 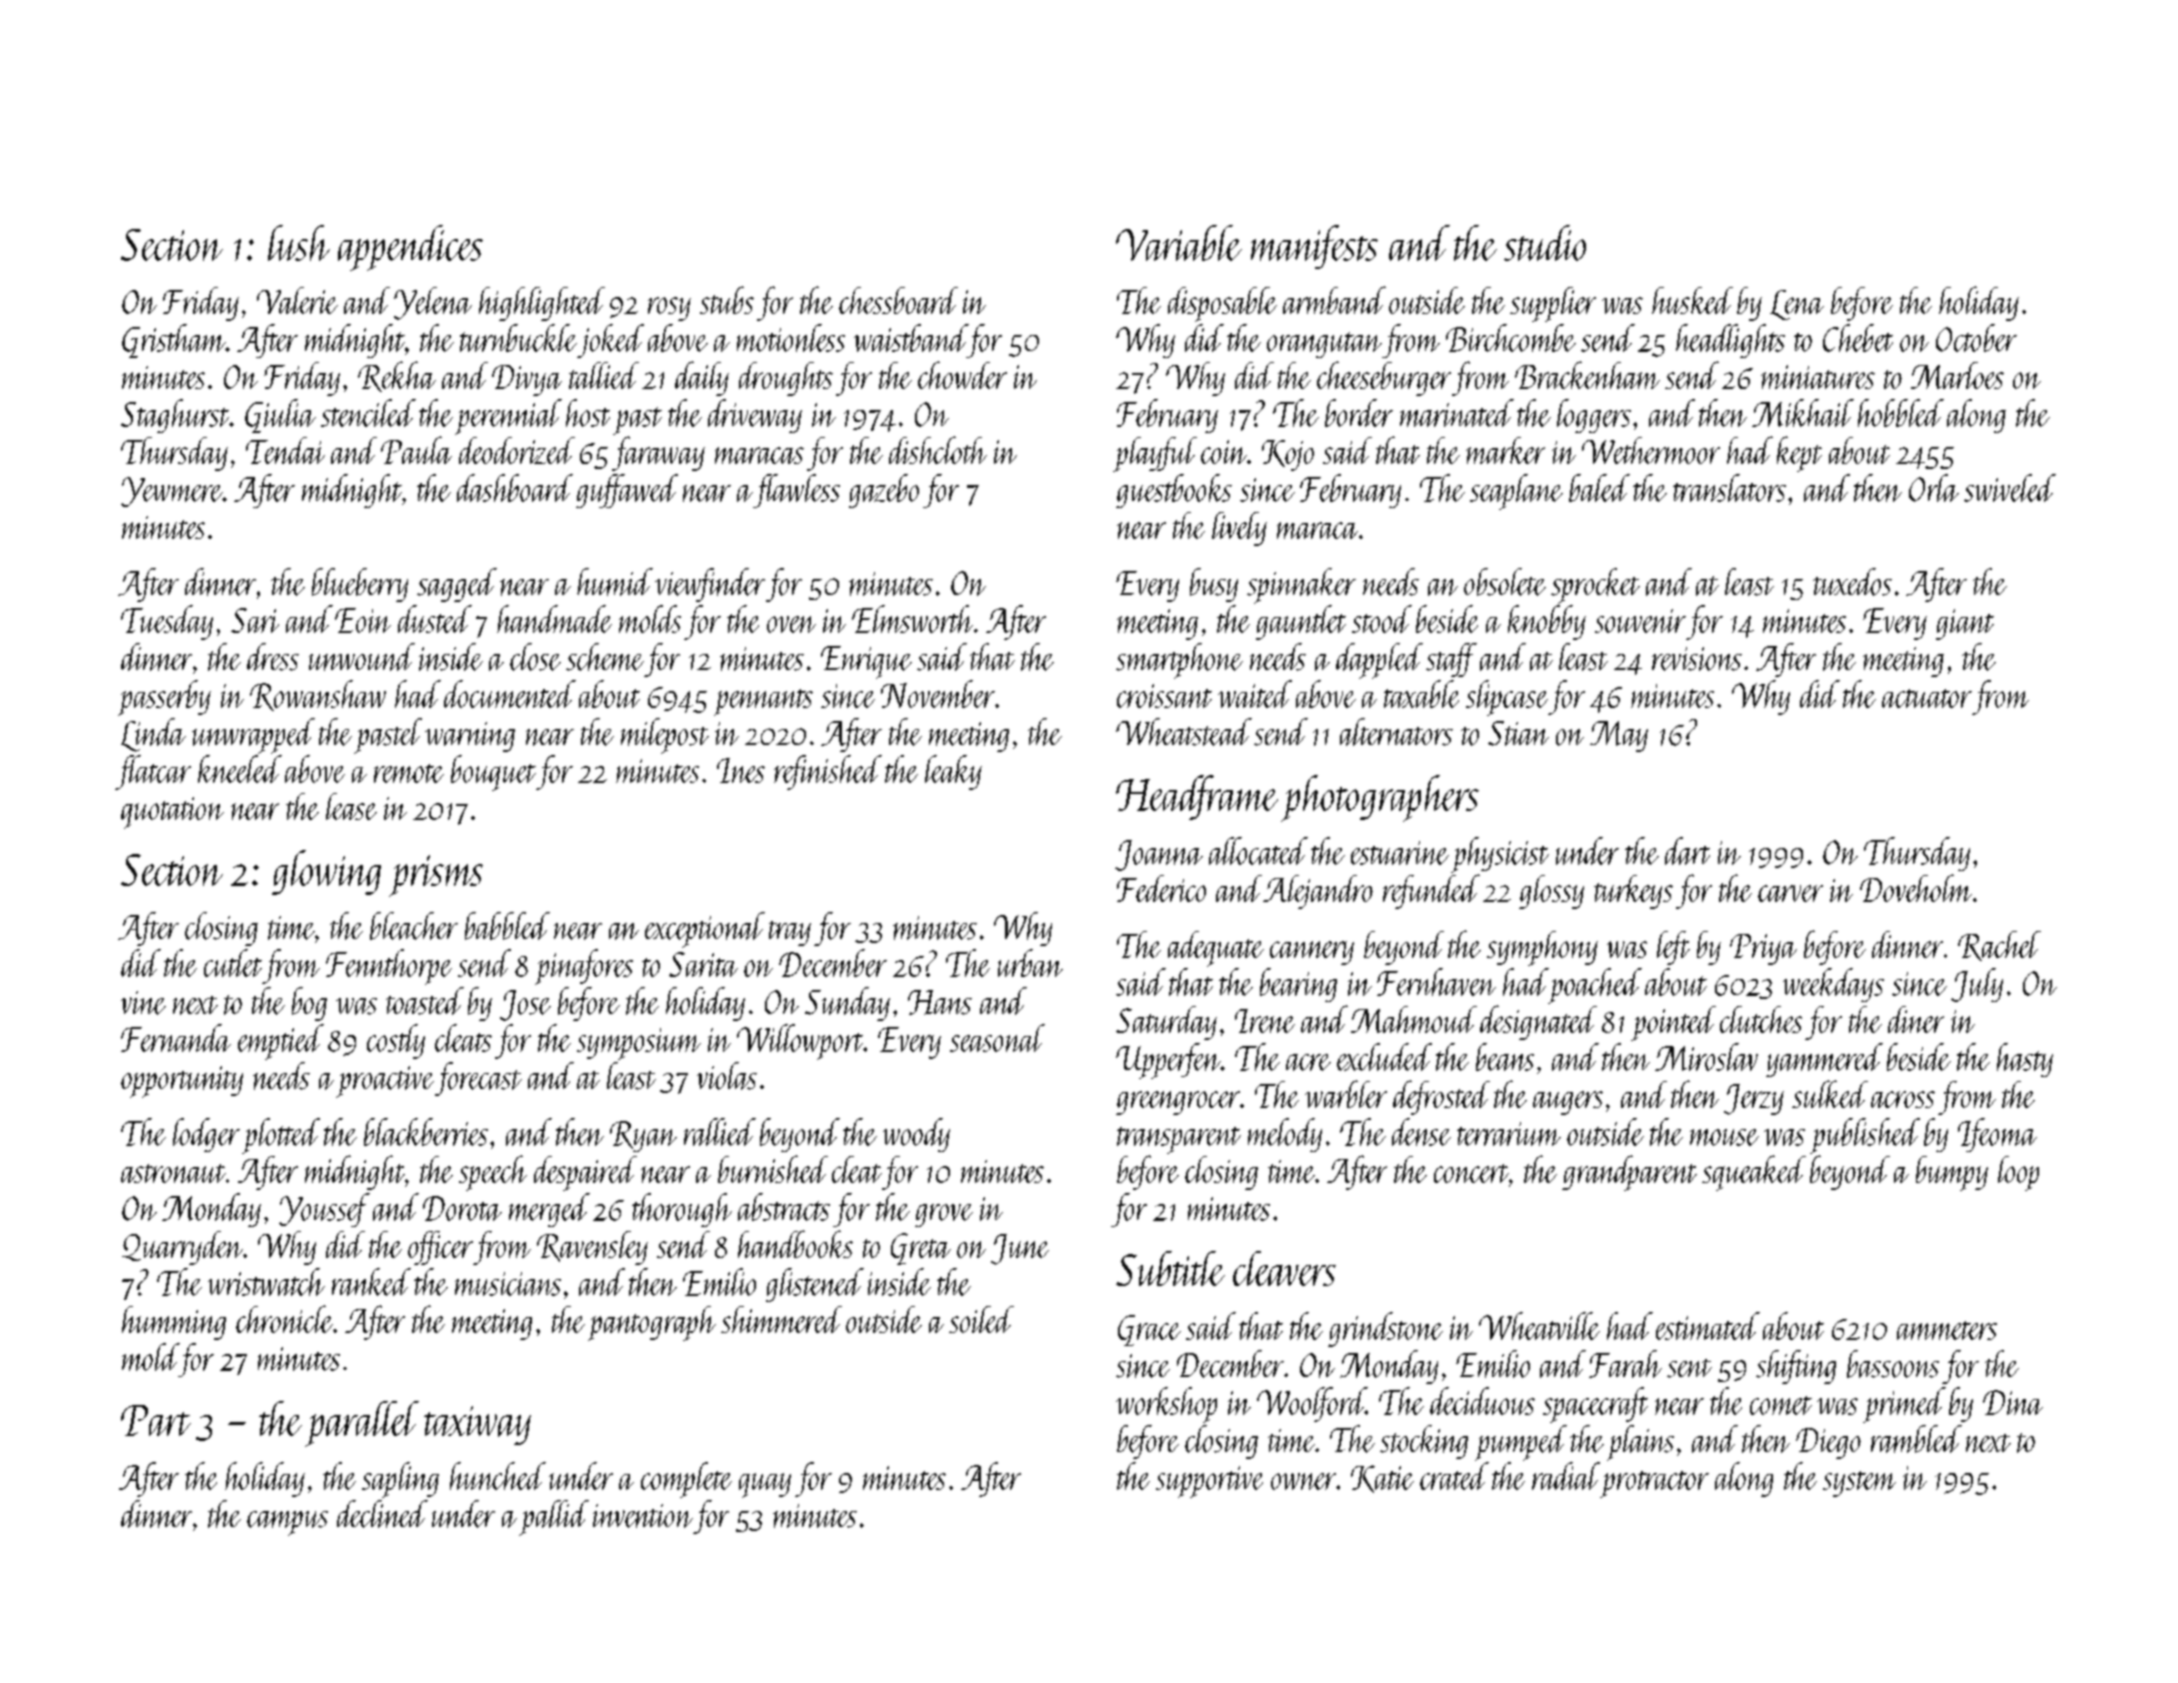 What do you see at coordinates (1790, 893) in the image?
I see `carver` at bounding box center [1790, 893].
